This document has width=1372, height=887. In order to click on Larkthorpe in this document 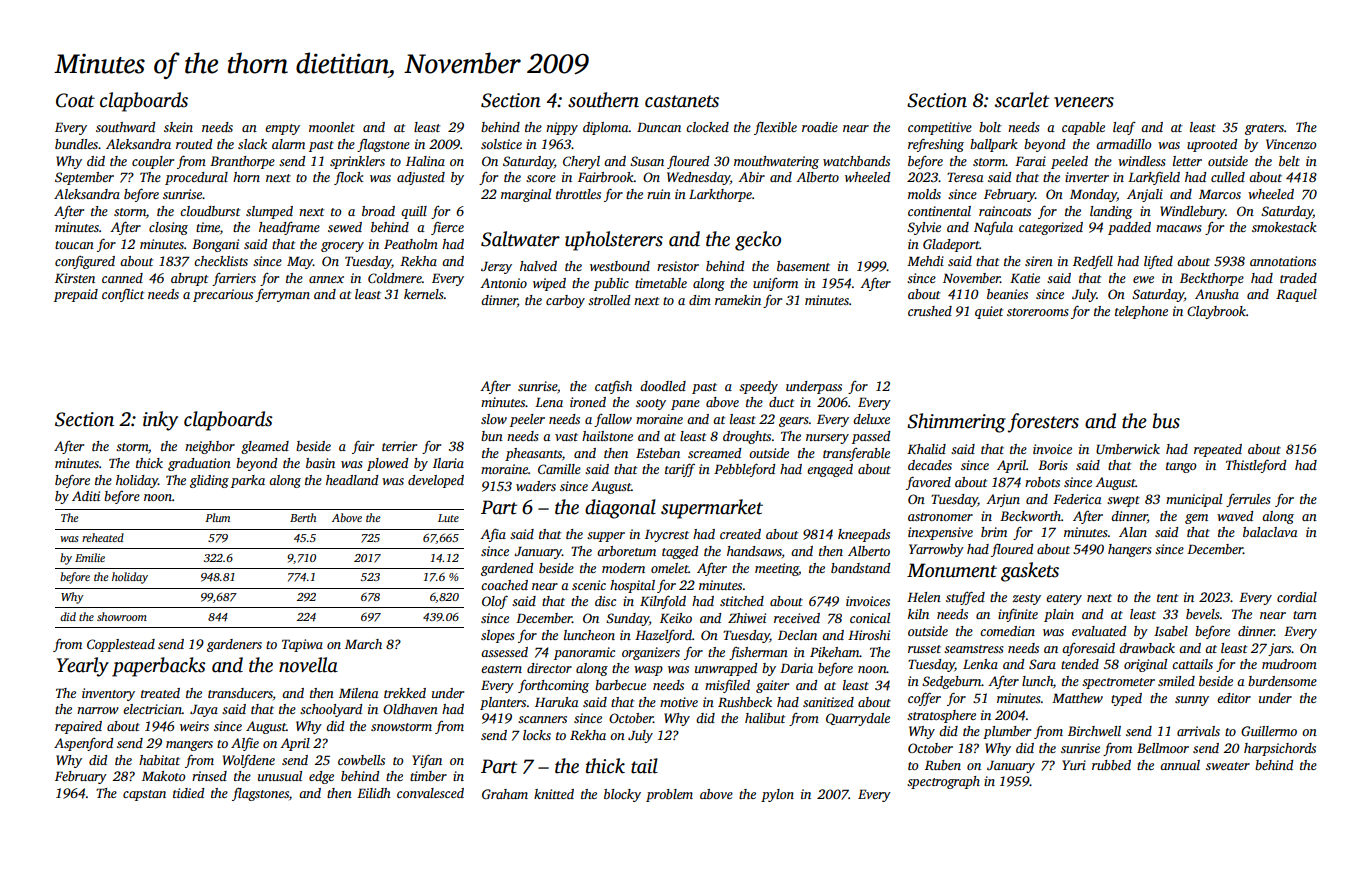, I will do `click(720, 195)`.
